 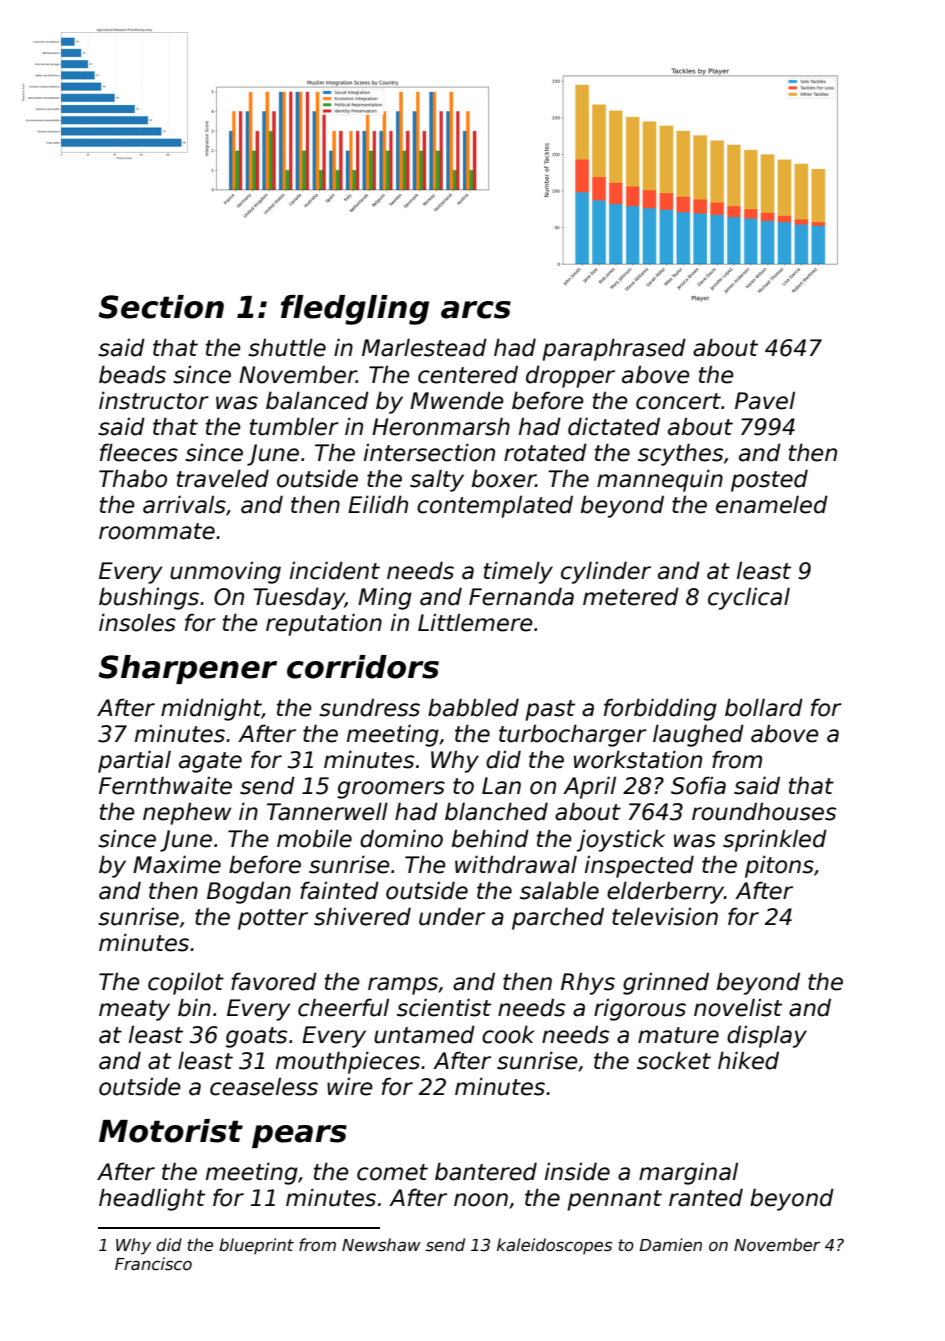 I want to click on roundhouses, so click(x=764, y=811).
